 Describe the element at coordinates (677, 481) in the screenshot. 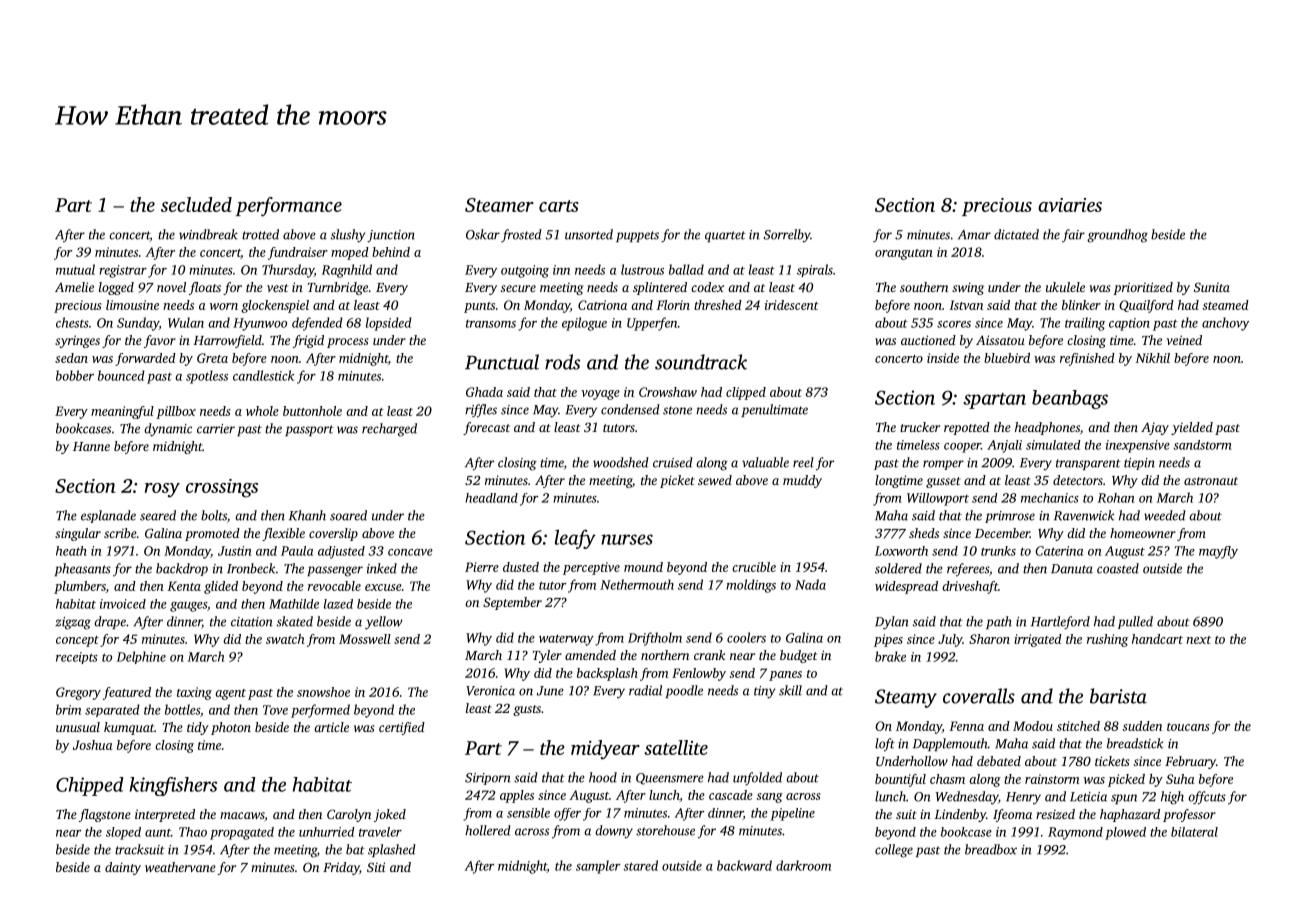

I see `picket` at that location.
